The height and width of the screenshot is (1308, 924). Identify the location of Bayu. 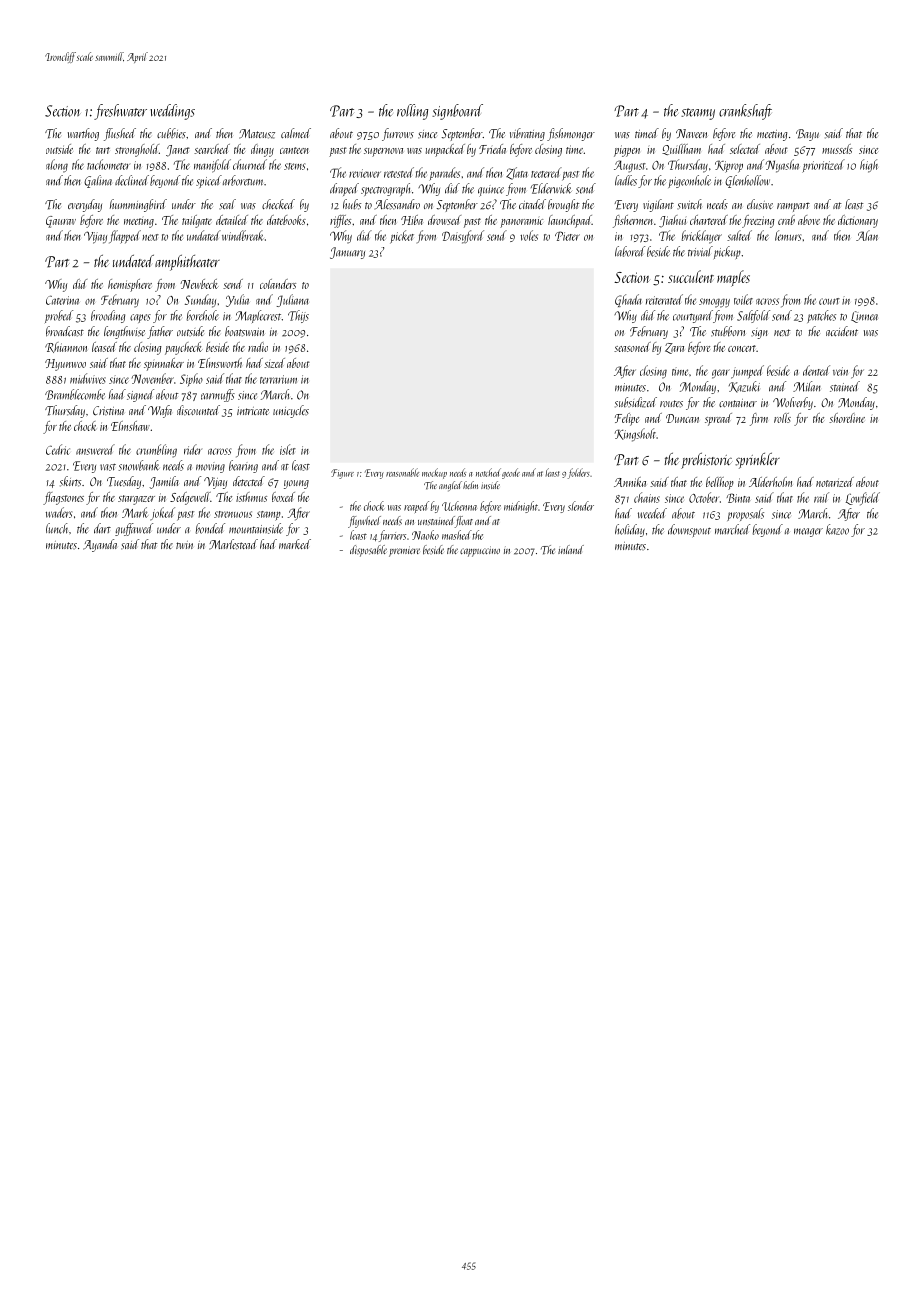
(807, 135).
